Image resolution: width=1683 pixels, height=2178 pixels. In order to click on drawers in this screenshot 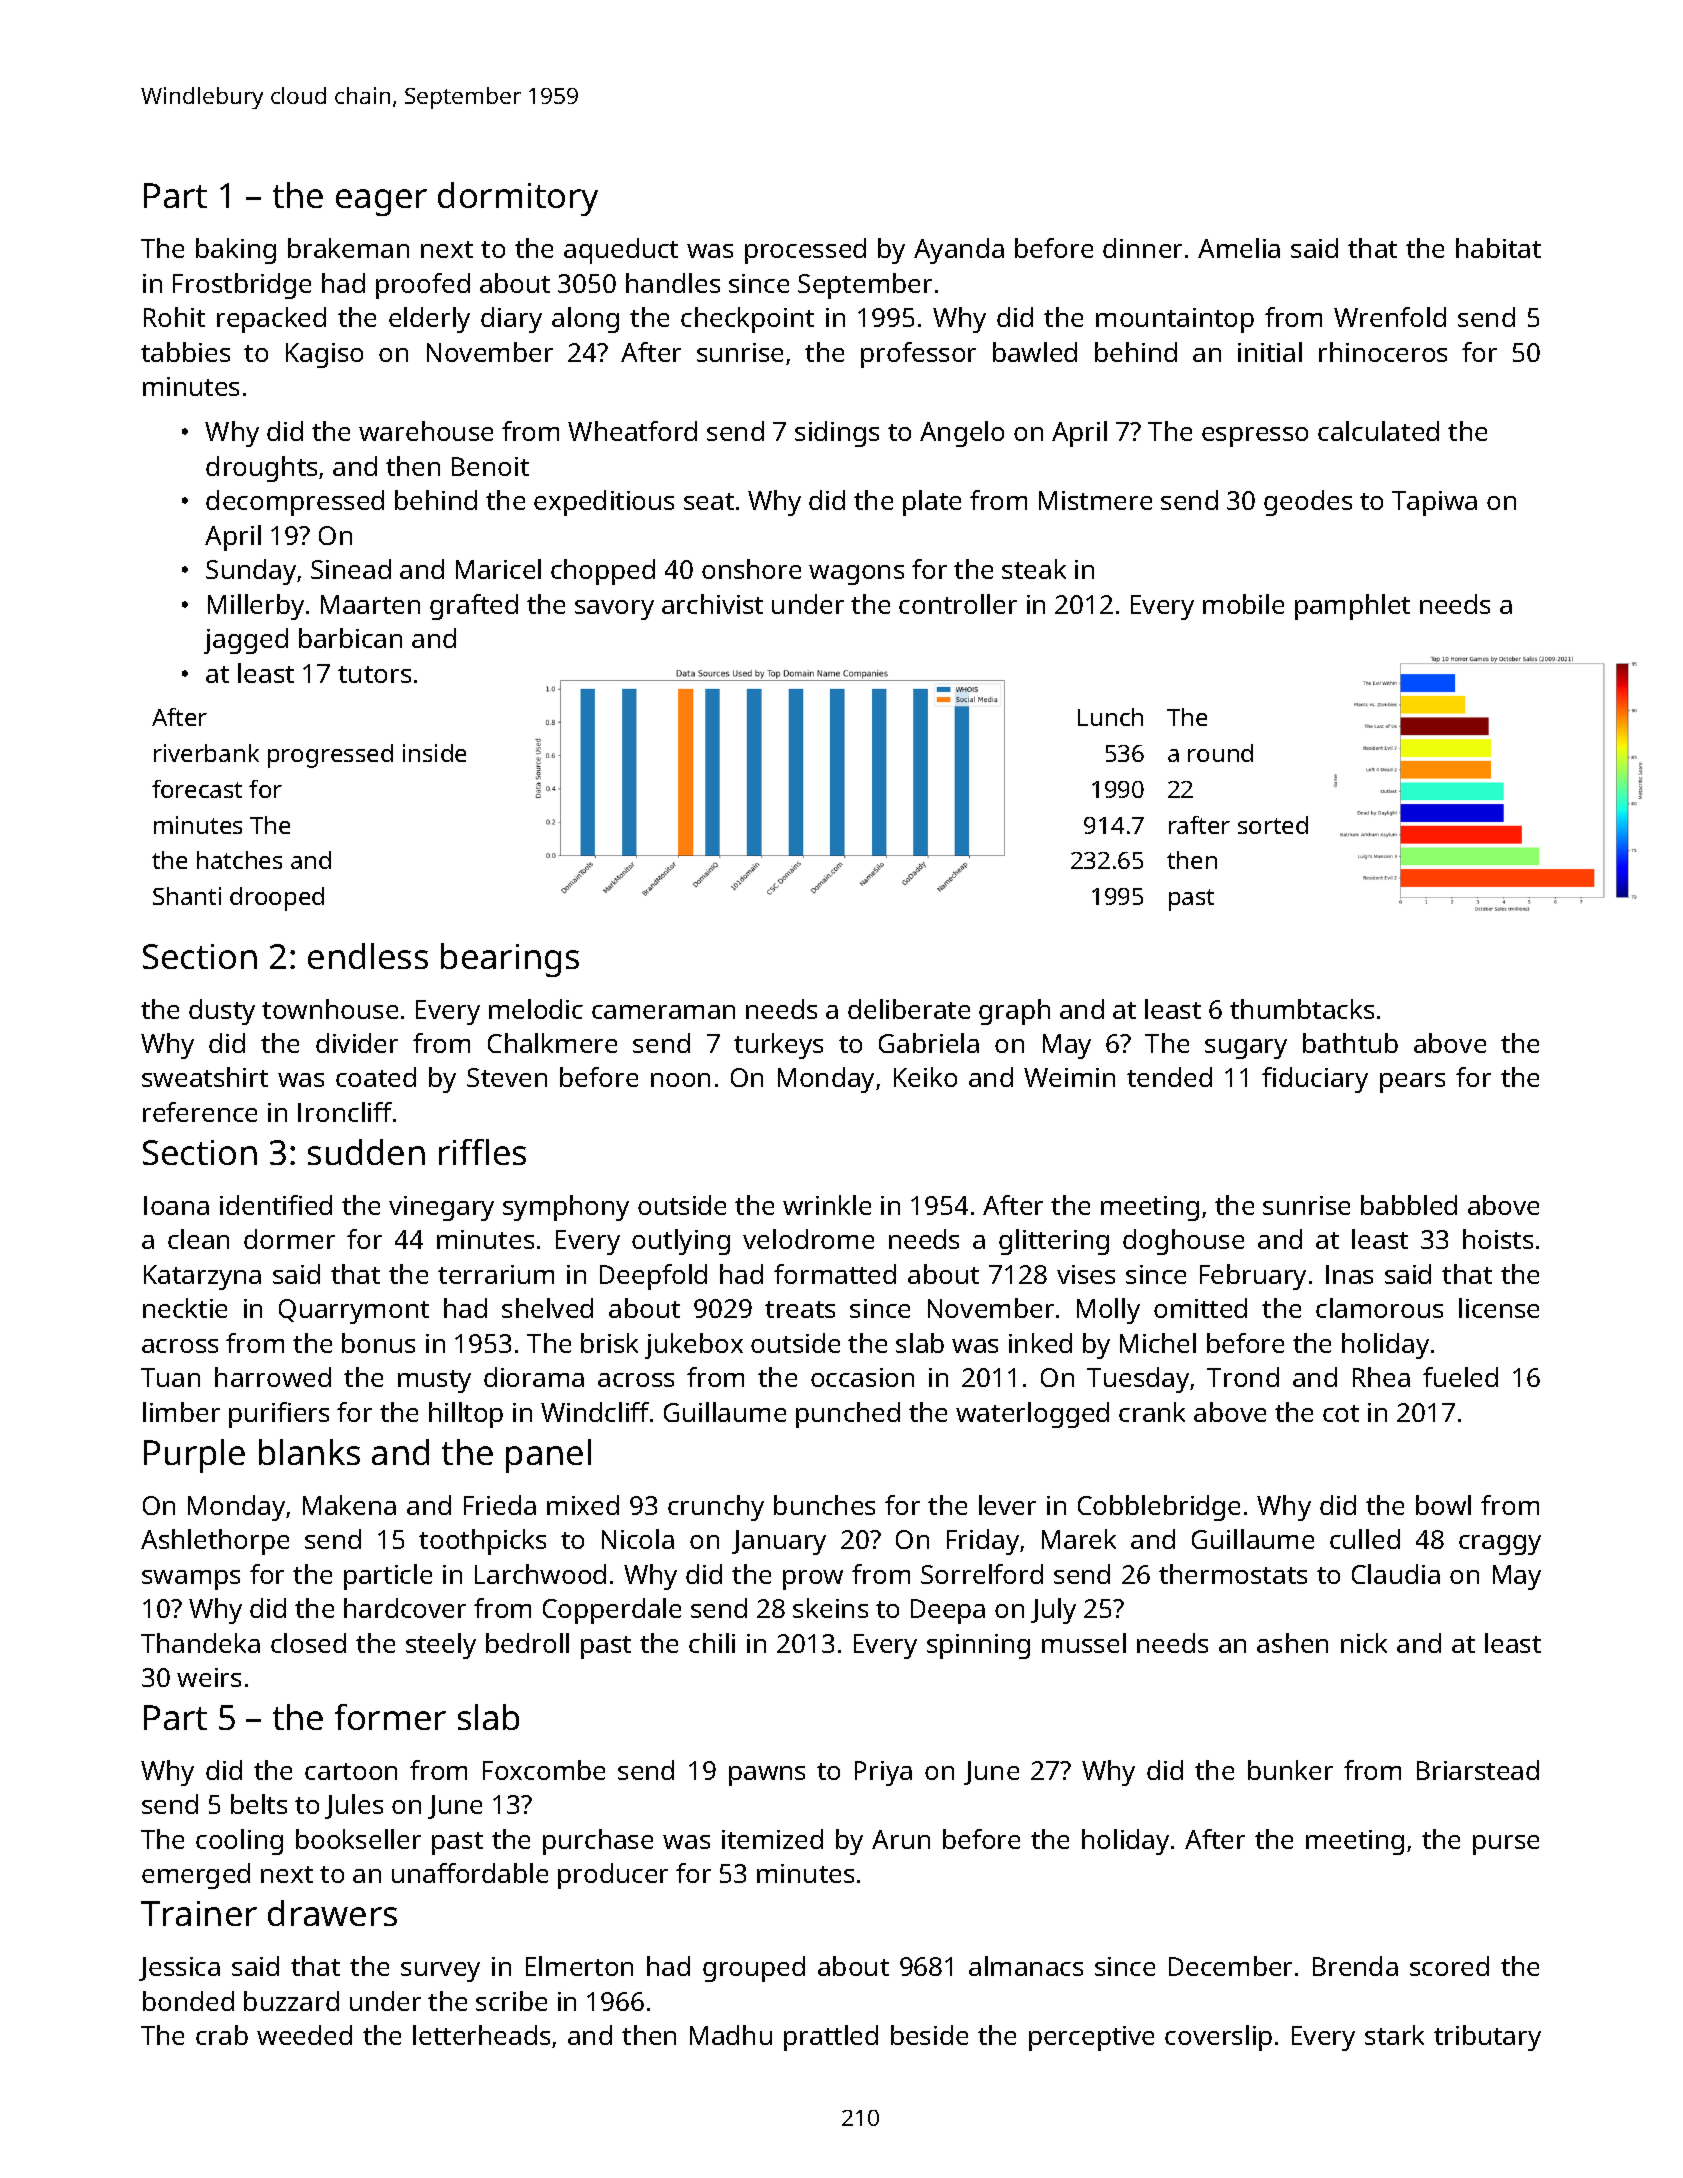, I will do `click(332, 1913)`.
